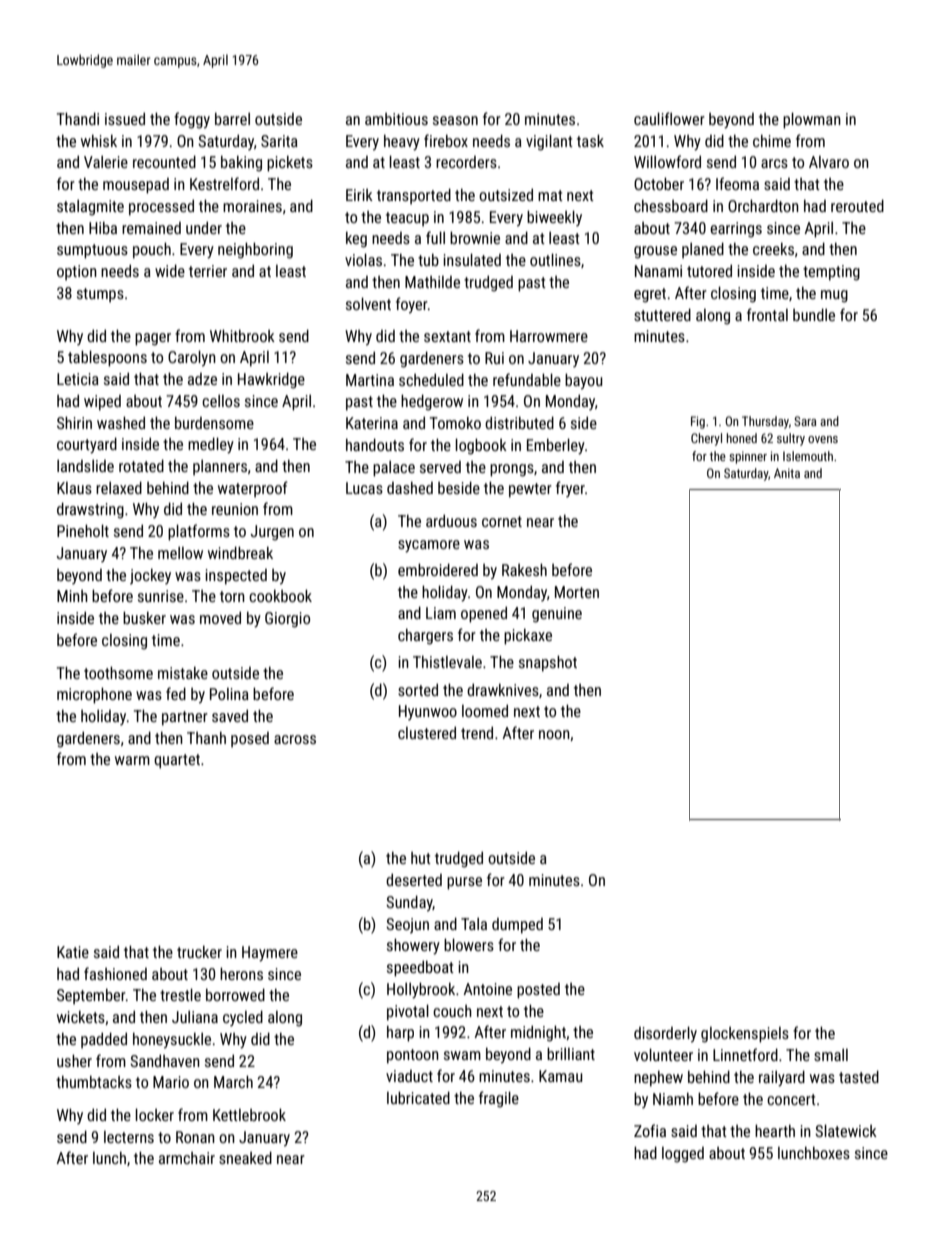  I want to click on Alvaro, so click(829, 162).
